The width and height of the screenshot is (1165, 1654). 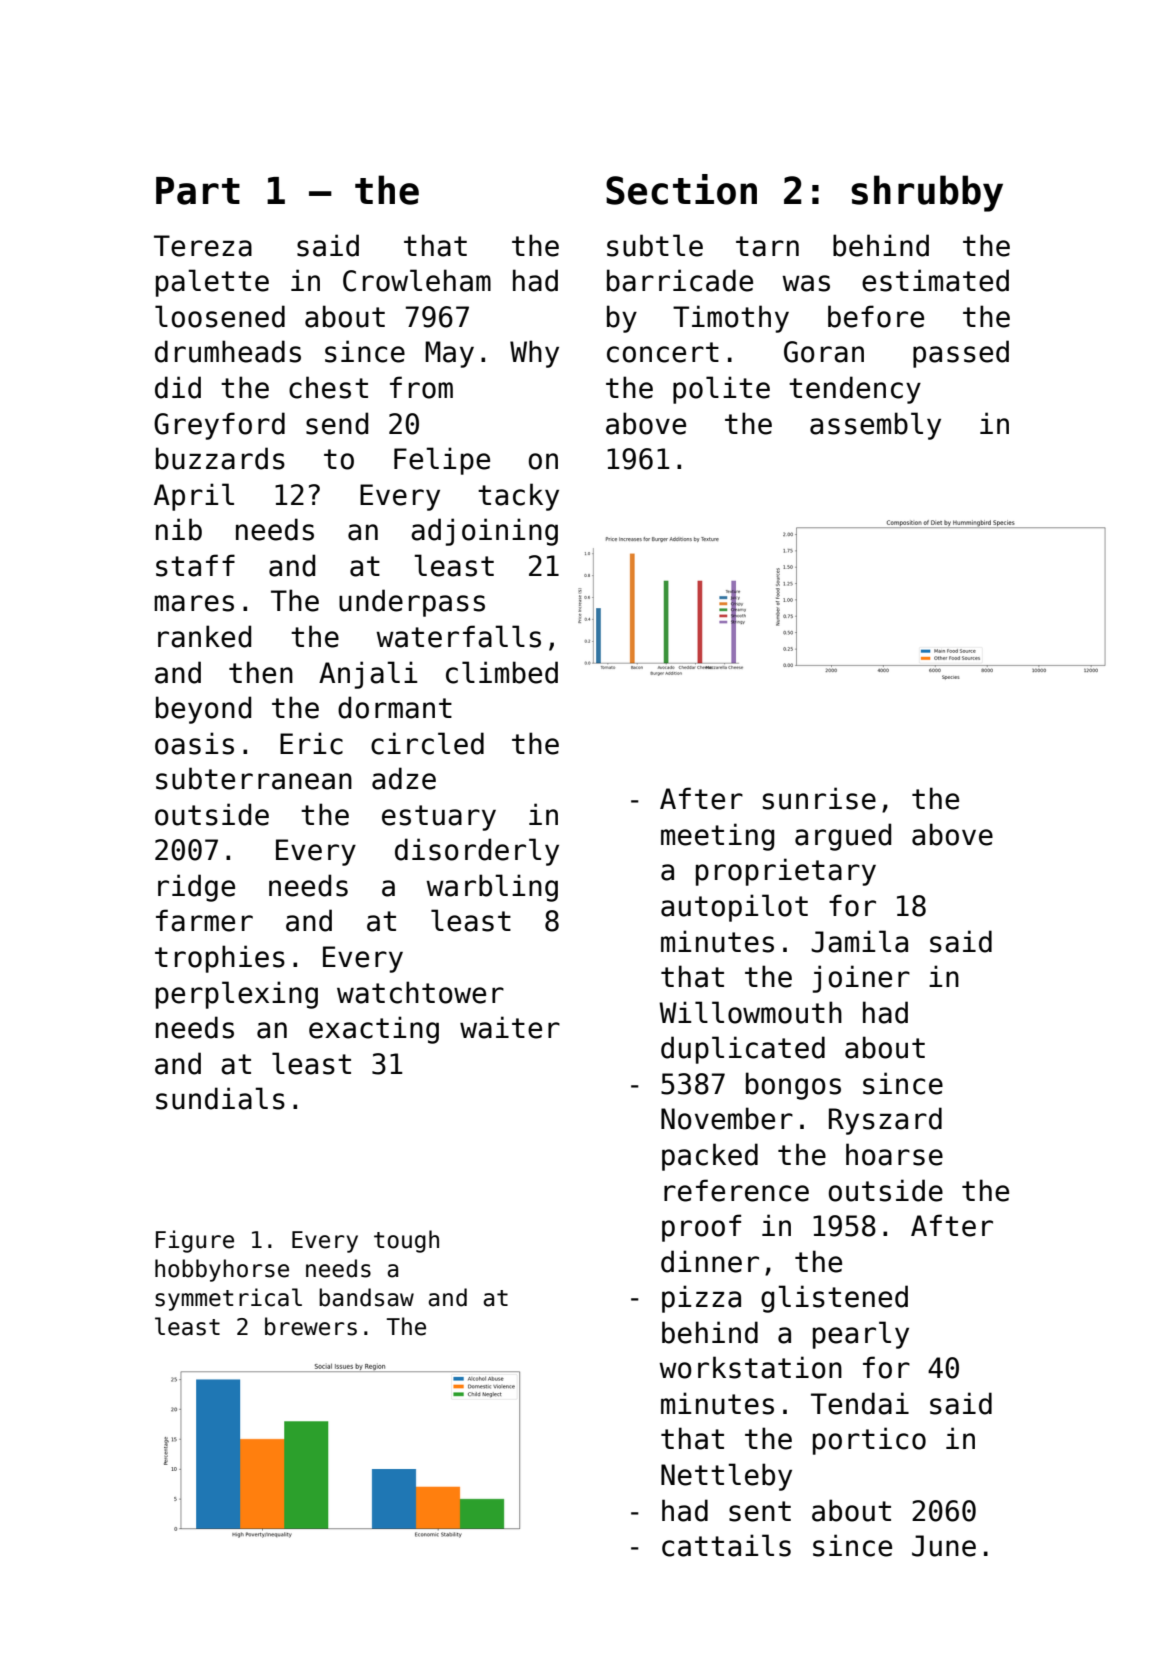 I want to click on brewers, so click(x=311, y=1326).
